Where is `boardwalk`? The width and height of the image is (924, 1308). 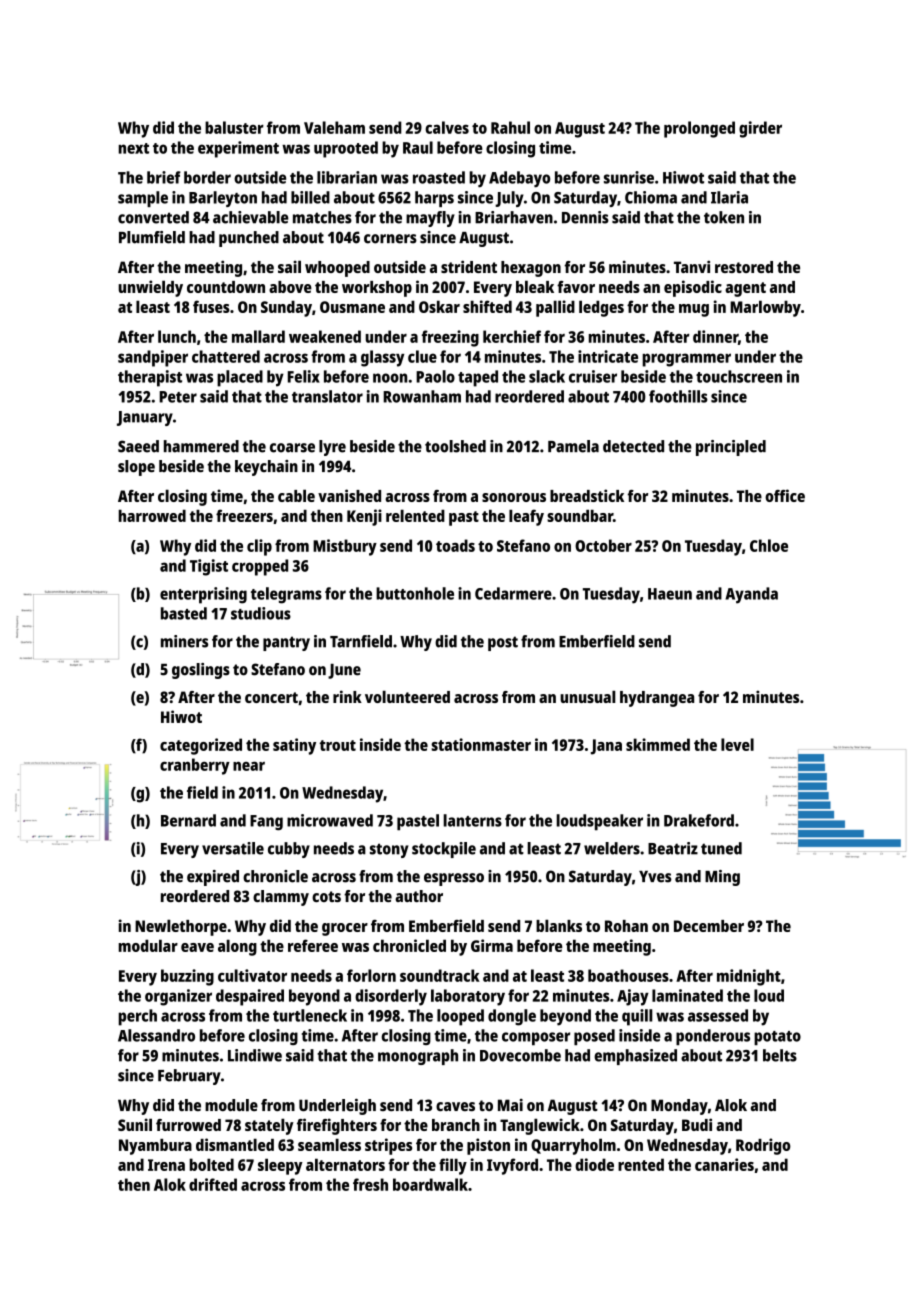
boardwalk is located at coordinates (430, 1184).
